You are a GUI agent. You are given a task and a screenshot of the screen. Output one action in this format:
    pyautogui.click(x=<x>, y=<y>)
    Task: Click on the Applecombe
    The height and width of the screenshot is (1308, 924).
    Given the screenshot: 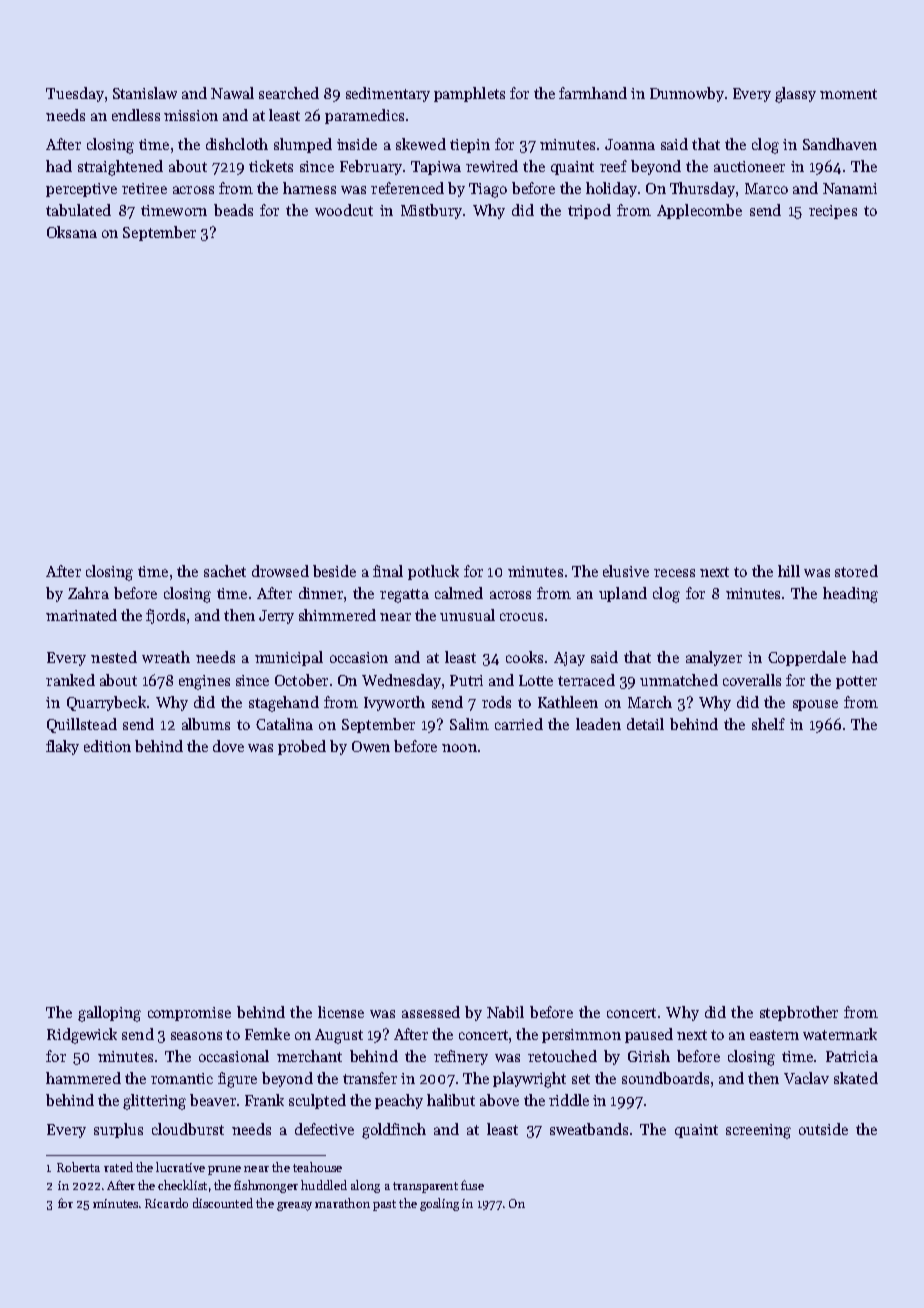 What is the action you would take?
    pyautogui.click(x=699, y=211)
